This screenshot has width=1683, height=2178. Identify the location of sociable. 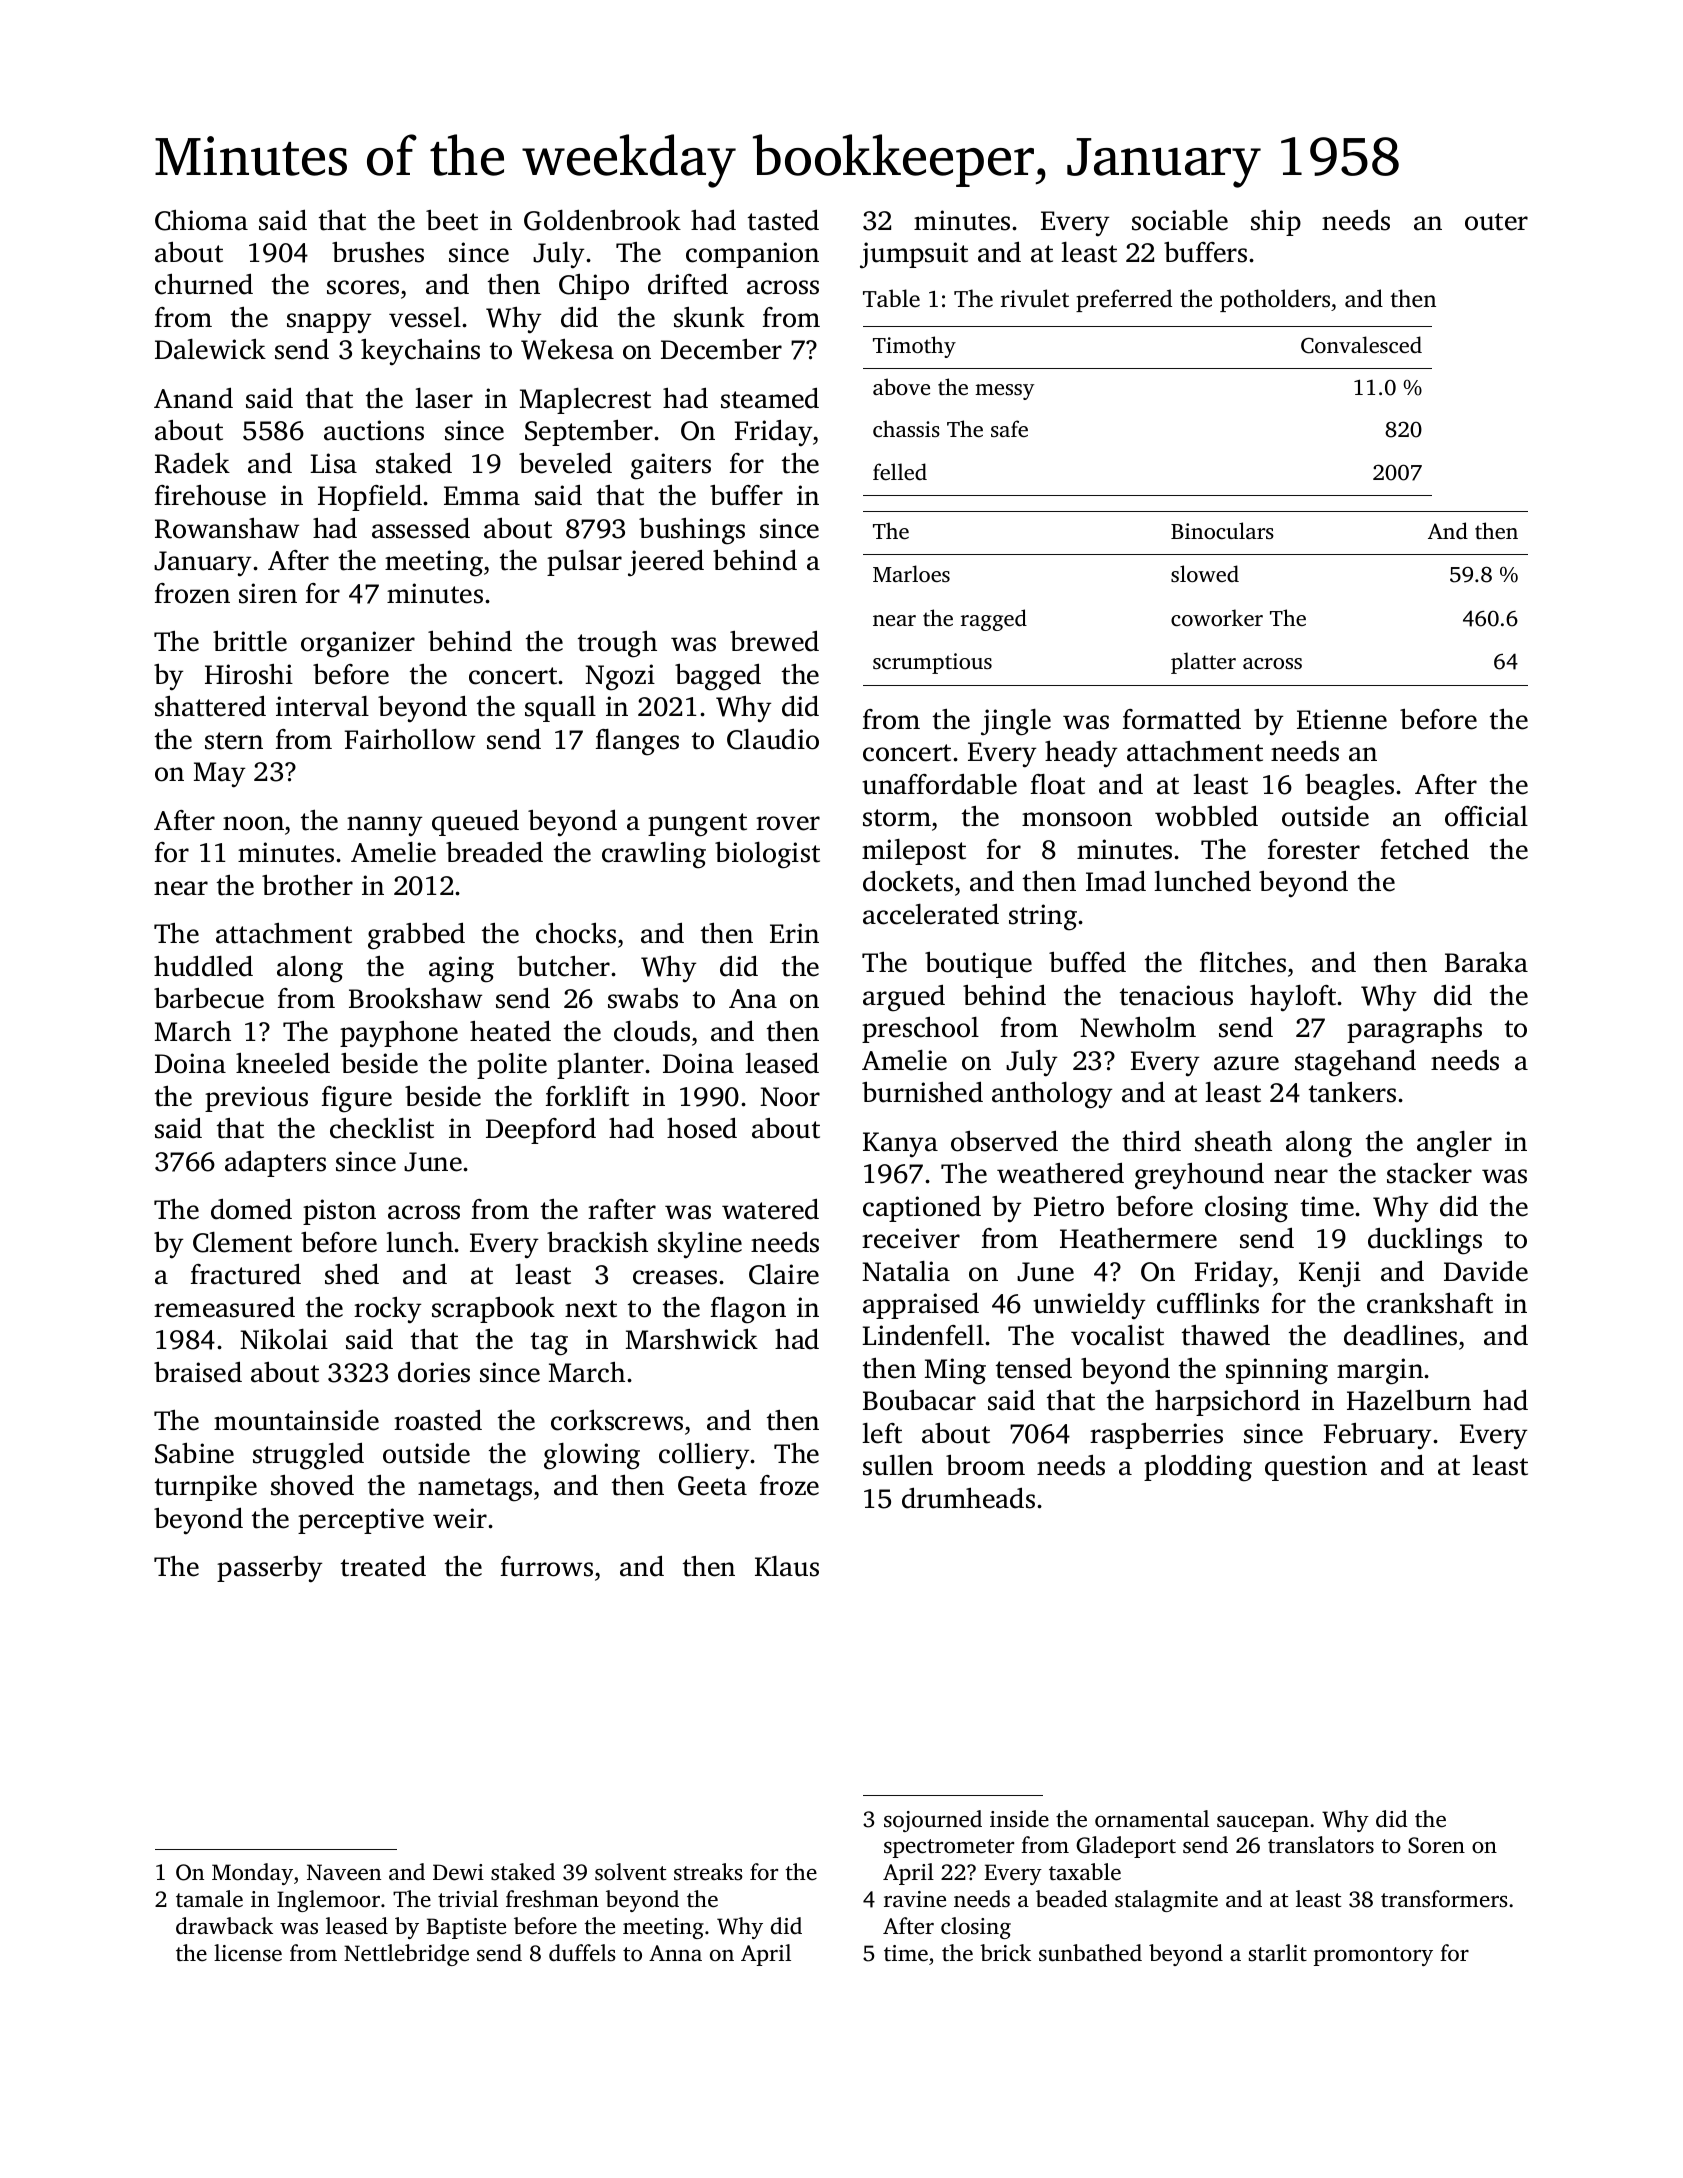
(1180, 220).
